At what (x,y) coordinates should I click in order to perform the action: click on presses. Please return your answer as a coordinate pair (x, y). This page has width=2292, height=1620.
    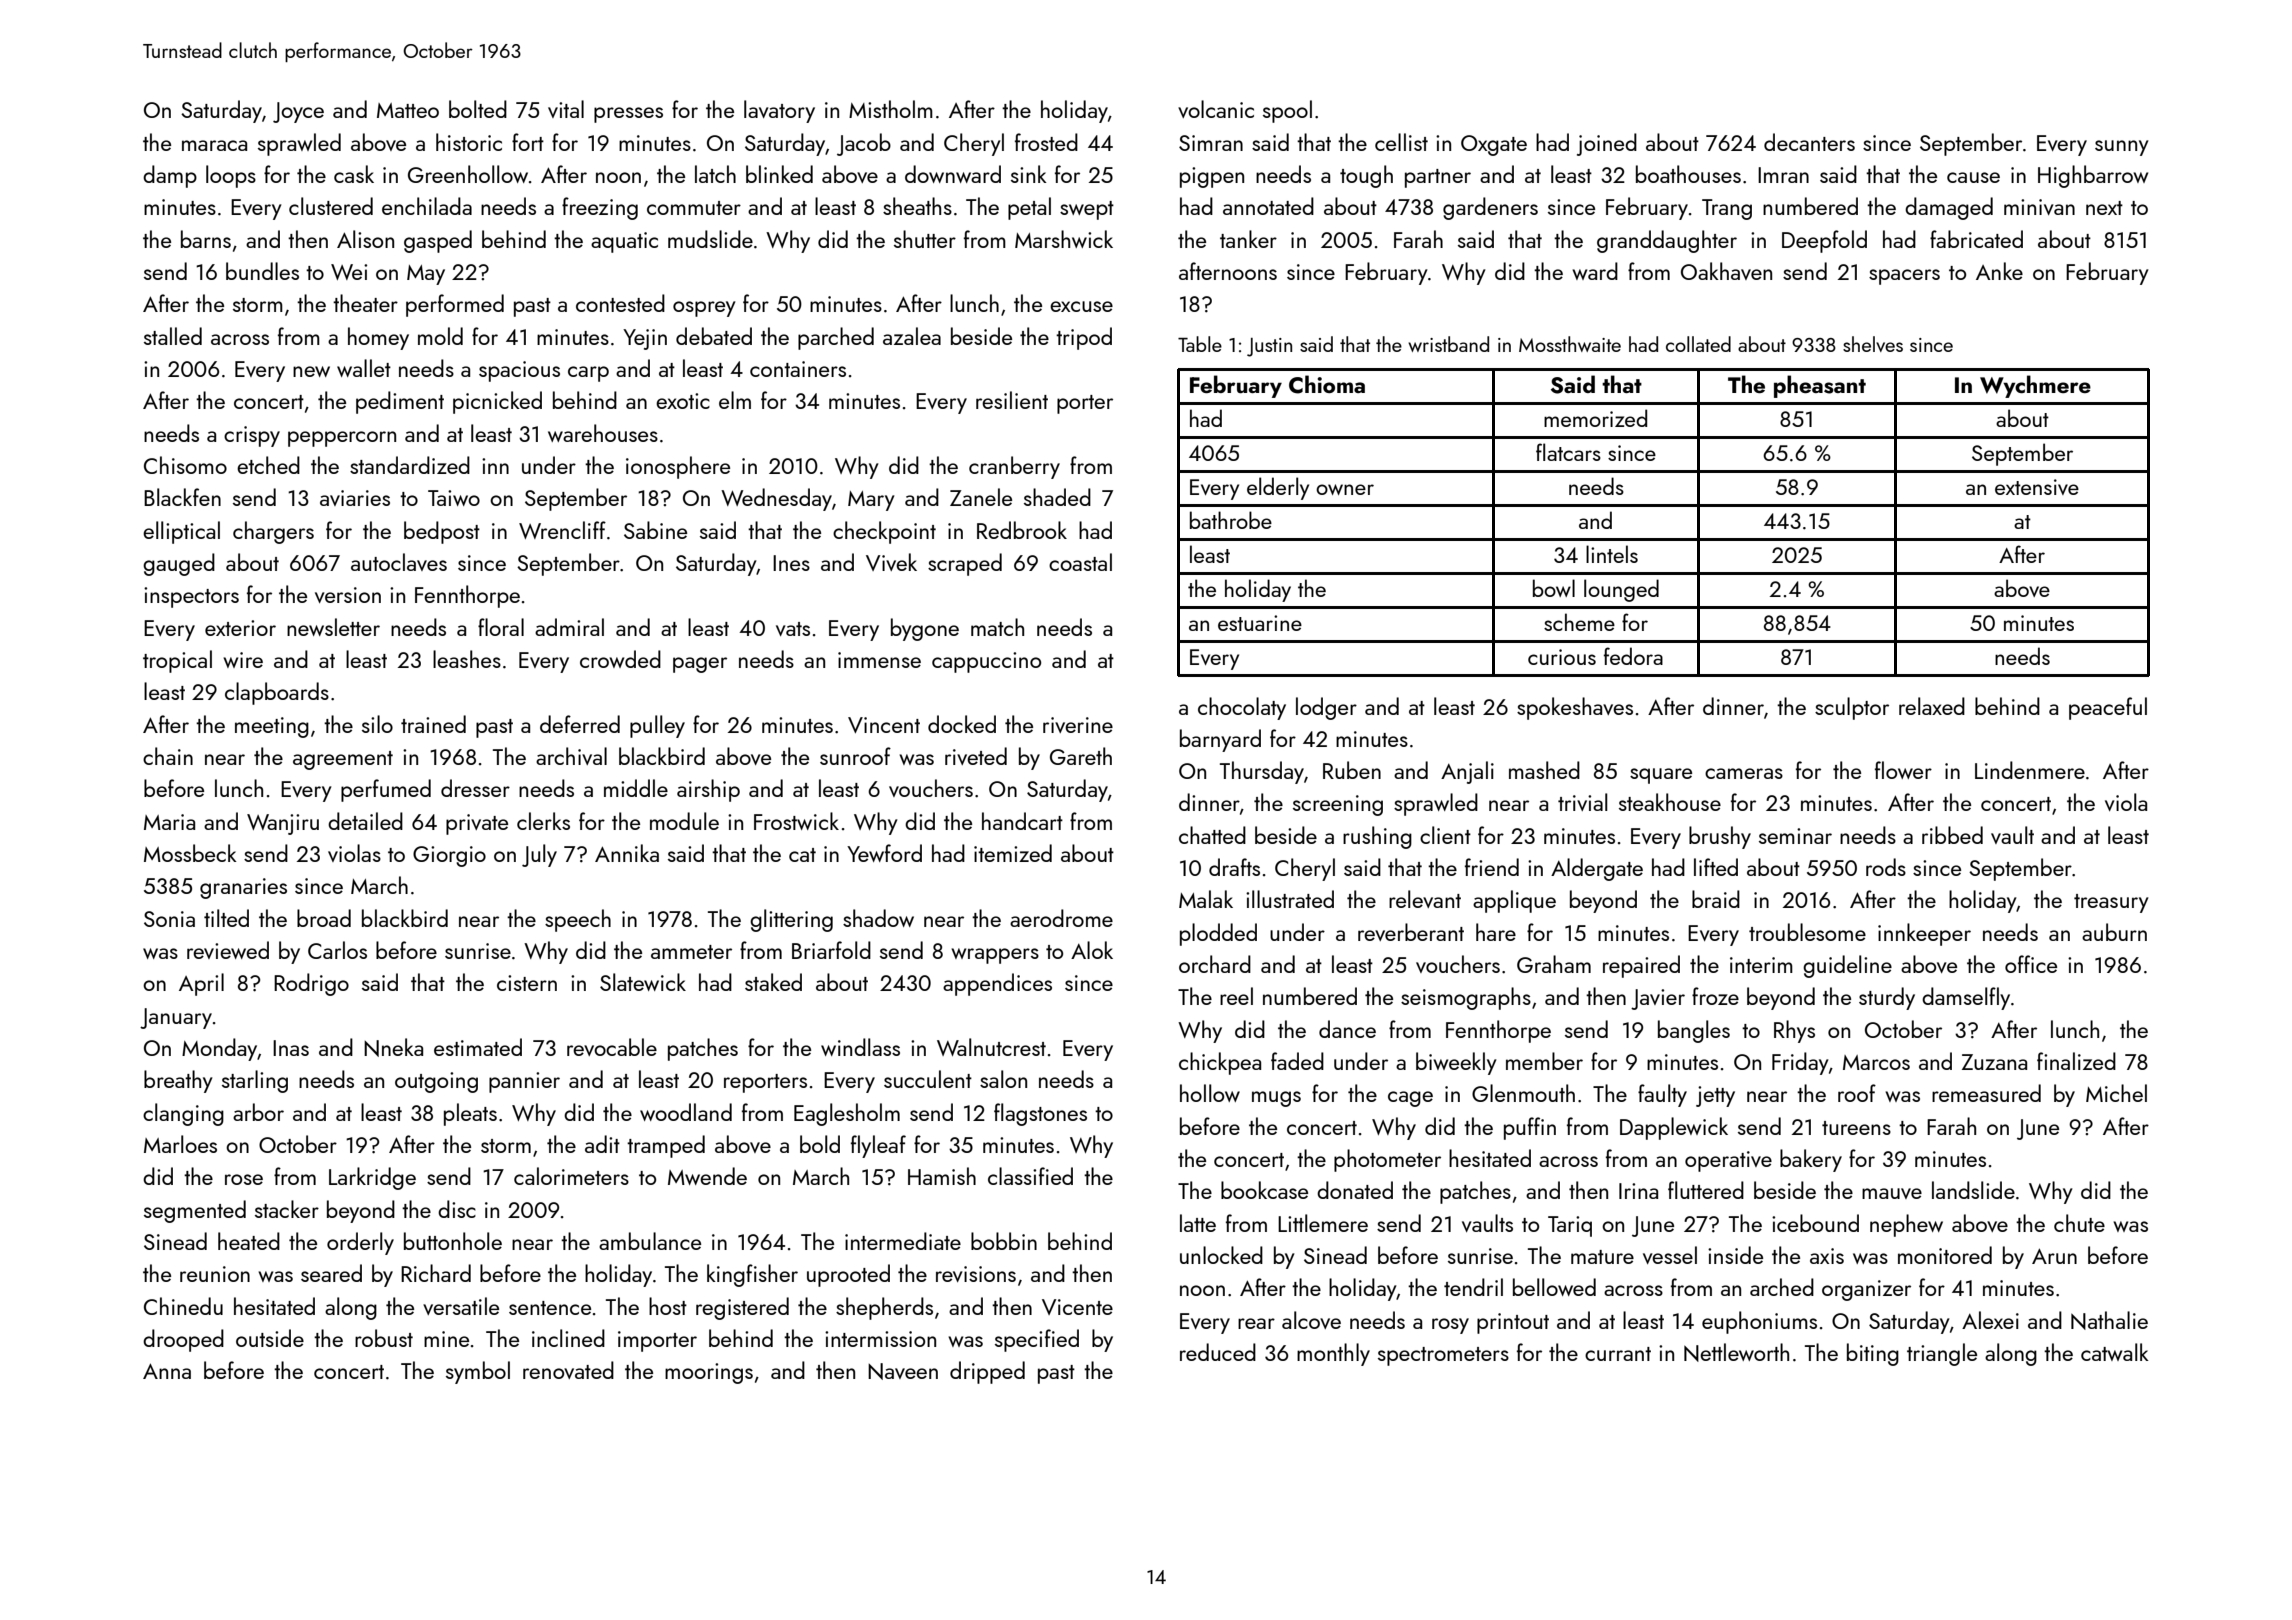
    Looking at the image, I should click on (628, 115).
